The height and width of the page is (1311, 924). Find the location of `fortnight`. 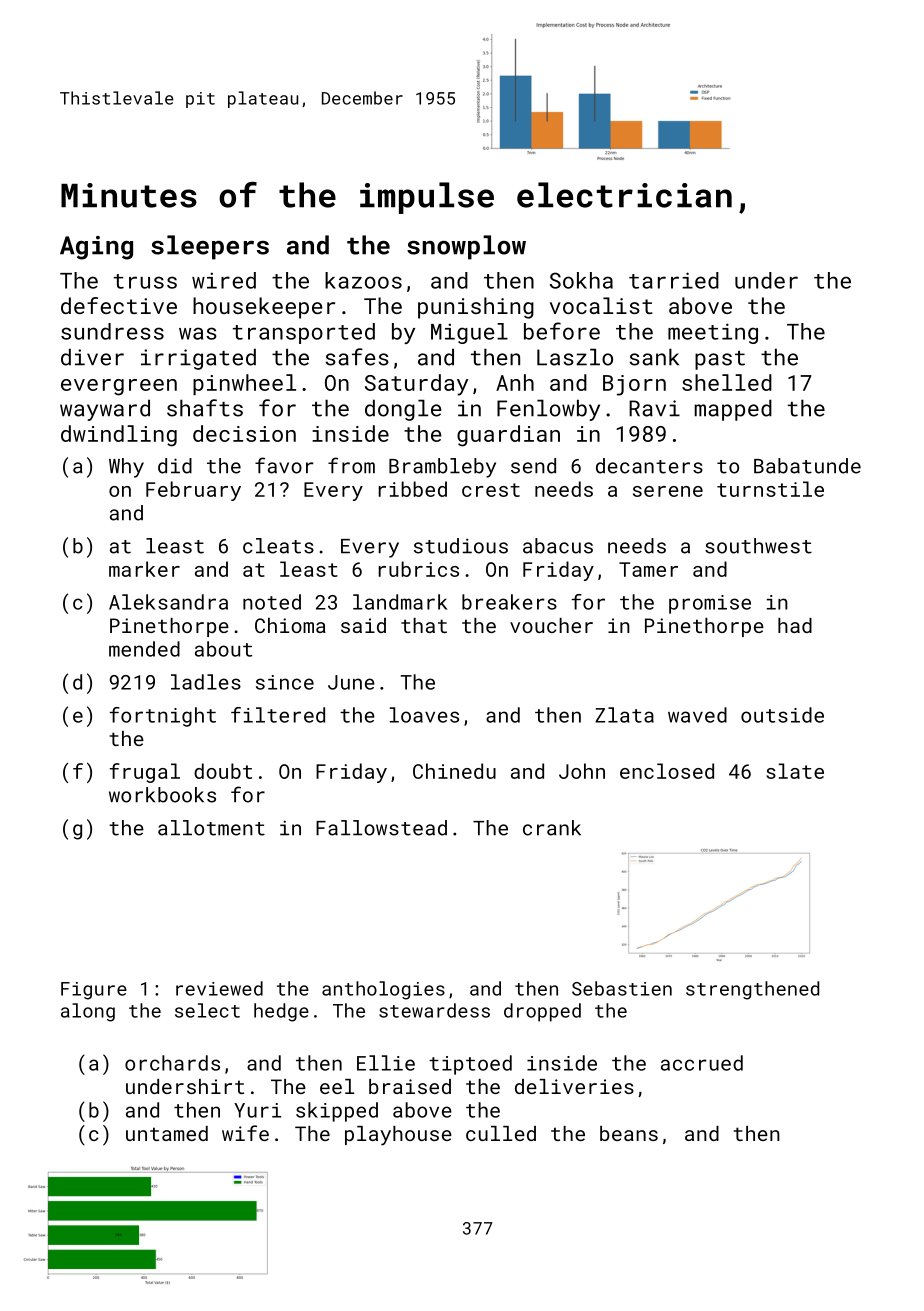

fortnight is located at coordinates (163, 717).
